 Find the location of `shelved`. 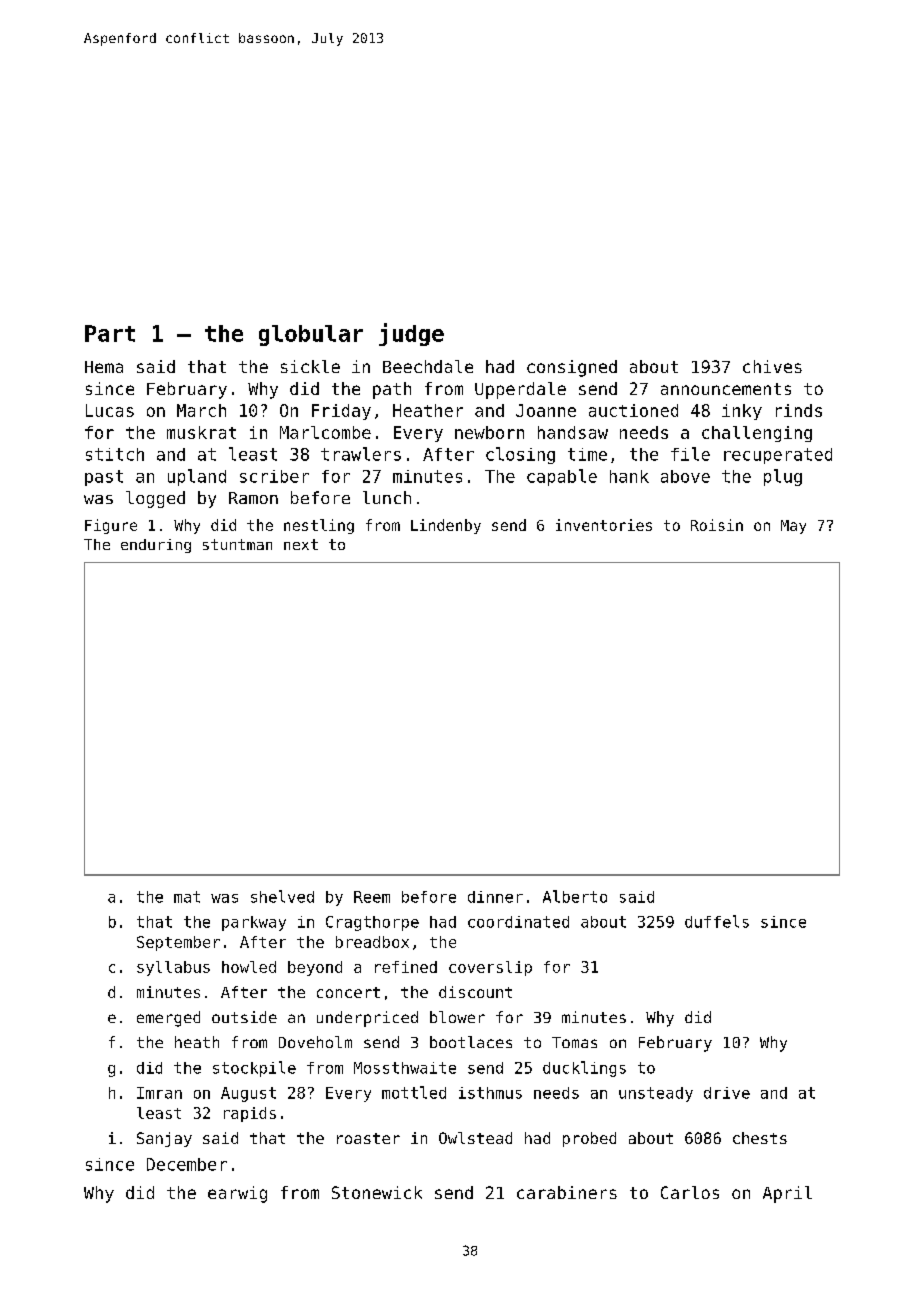

shelved is located at coordinates (282, 896).
